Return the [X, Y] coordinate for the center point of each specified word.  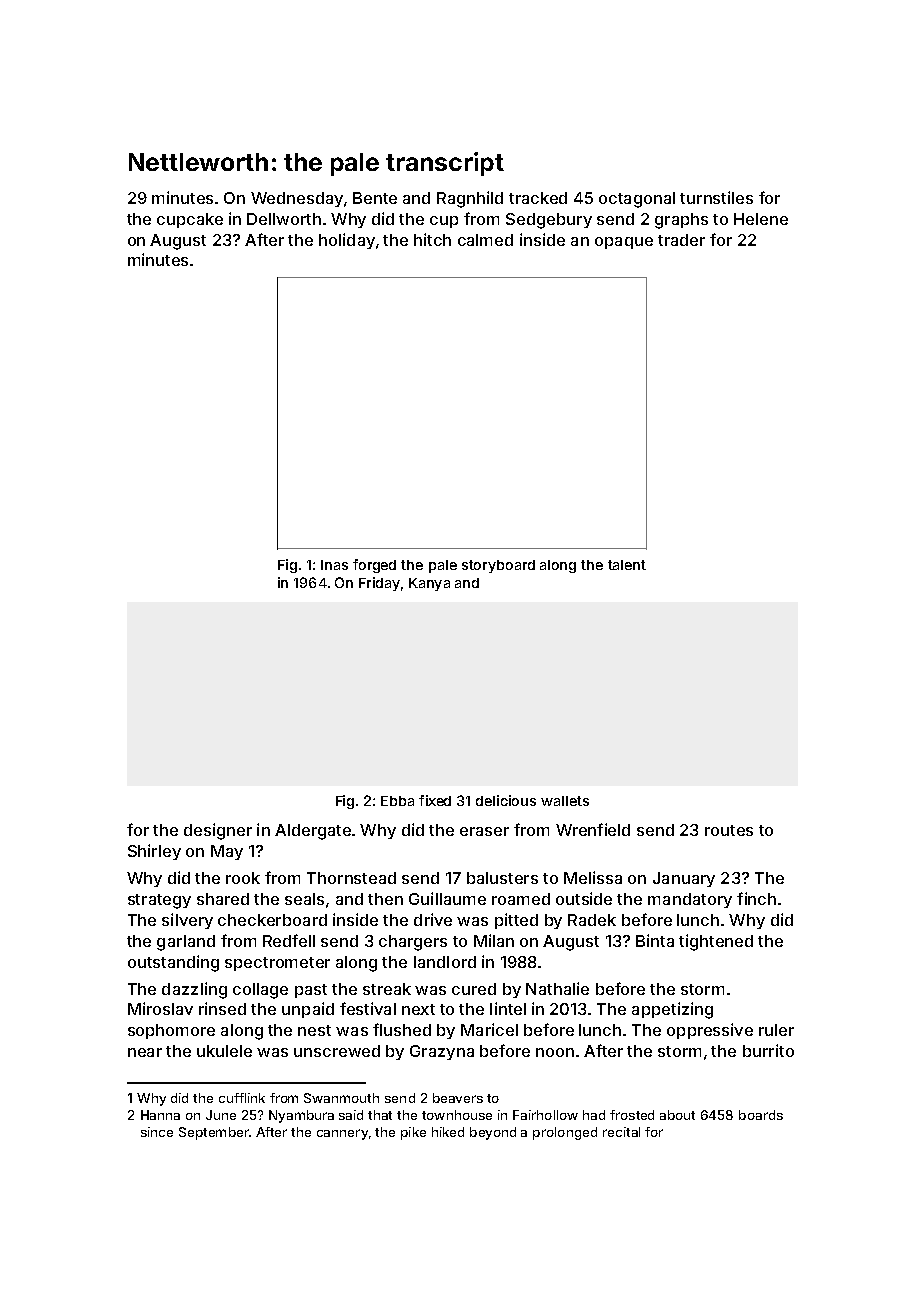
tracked [538, 198]
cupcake [190, 220]
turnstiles [716, 197]
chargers [413, 943]
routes [729, 830]
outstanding [173, 963]
